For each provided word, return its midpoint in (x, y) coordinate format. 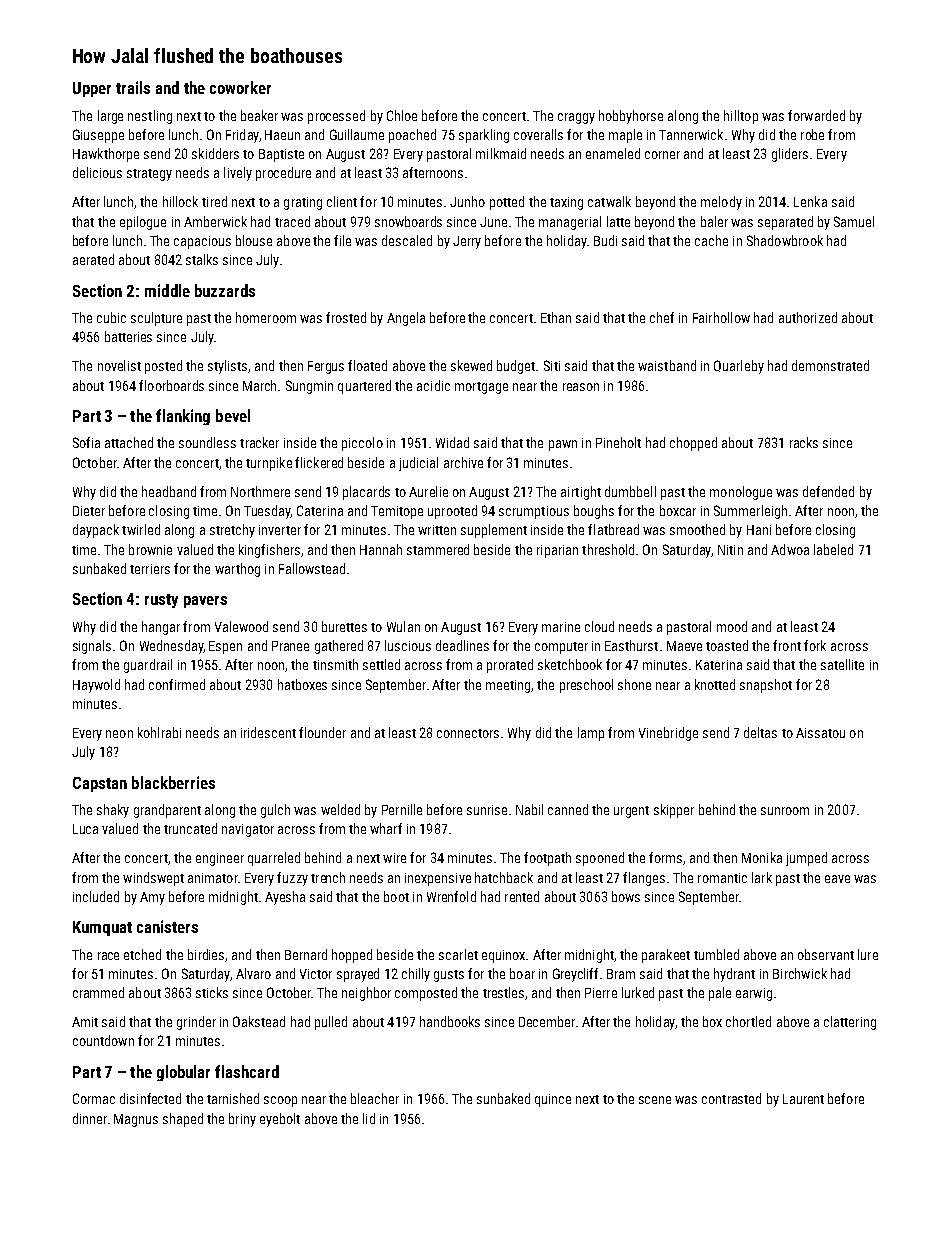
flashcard (247, 1071)
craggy (576, 118)
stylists (227, 367)
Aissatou (820, 733)
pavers (205, 602)
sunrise (487, 810)
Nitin (730, 550)
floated (367, 365)
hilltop (741, 117)
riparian (557, 551)
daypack (96, 531)
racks (804, 442)
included (96, 896)
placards (366, 493)
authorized (808, 317)
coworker (240, 87)
